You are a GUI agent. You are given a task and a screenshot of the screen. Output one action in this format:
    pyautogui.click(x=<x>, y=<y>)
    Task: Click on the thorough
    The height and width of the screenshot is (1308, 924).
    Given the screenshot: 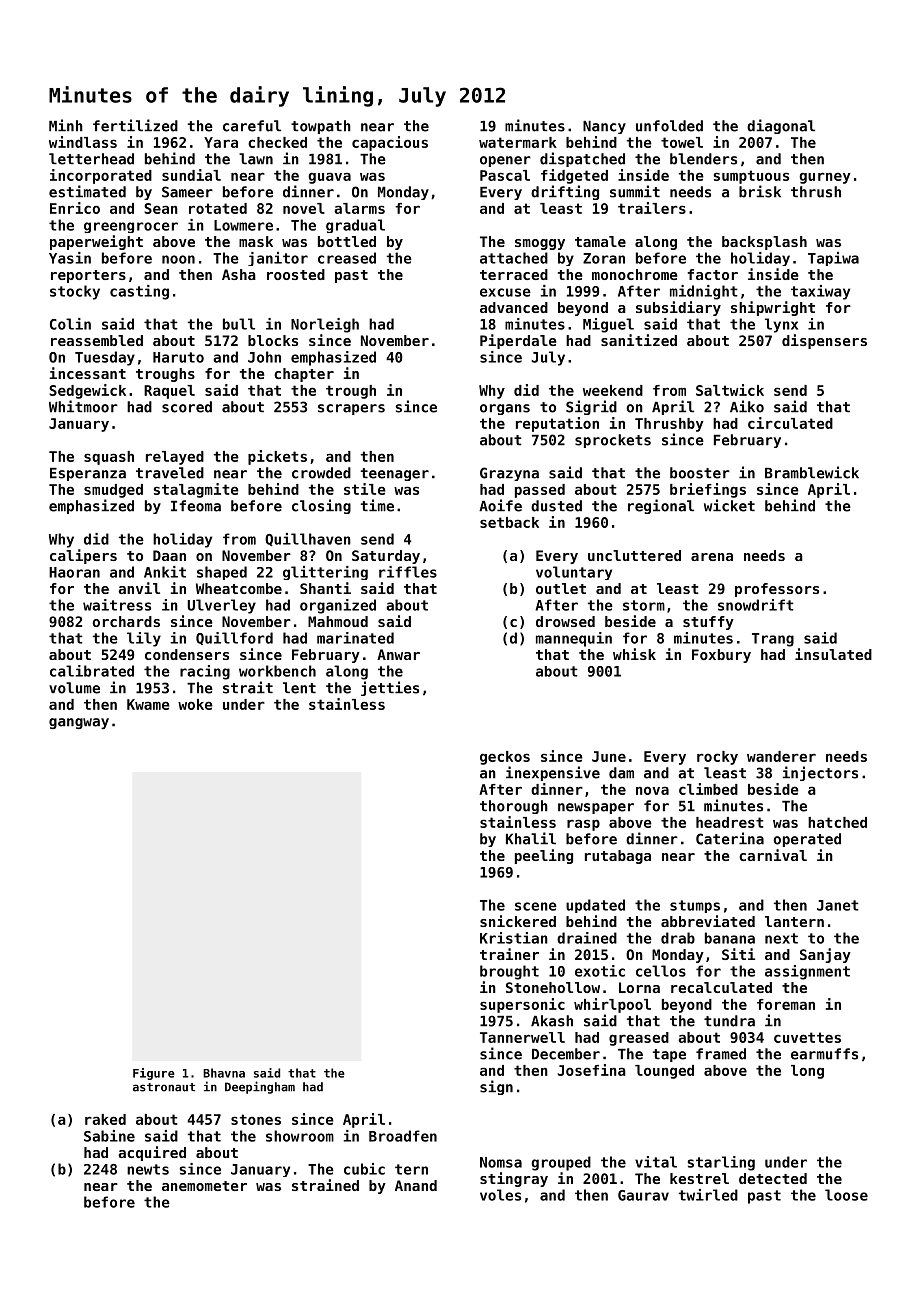 What is the action you would take?
    pyautogui.click(x=514, y=807)
